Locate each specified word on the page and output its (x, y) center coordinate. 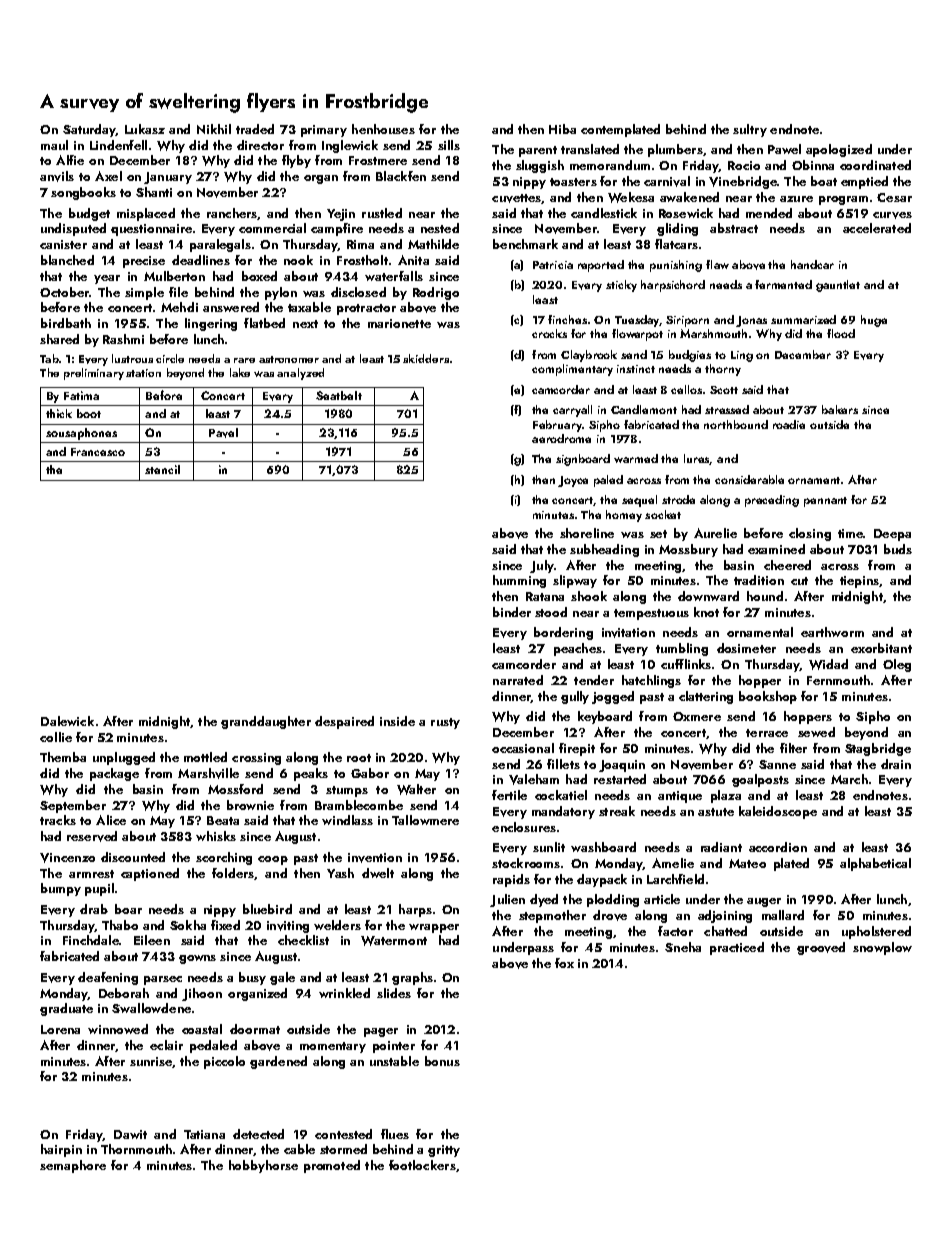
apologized (839, 150)
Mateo (747, 863)
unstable (394, 1061)
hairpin (61, 1150)
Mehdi (179, 307)
